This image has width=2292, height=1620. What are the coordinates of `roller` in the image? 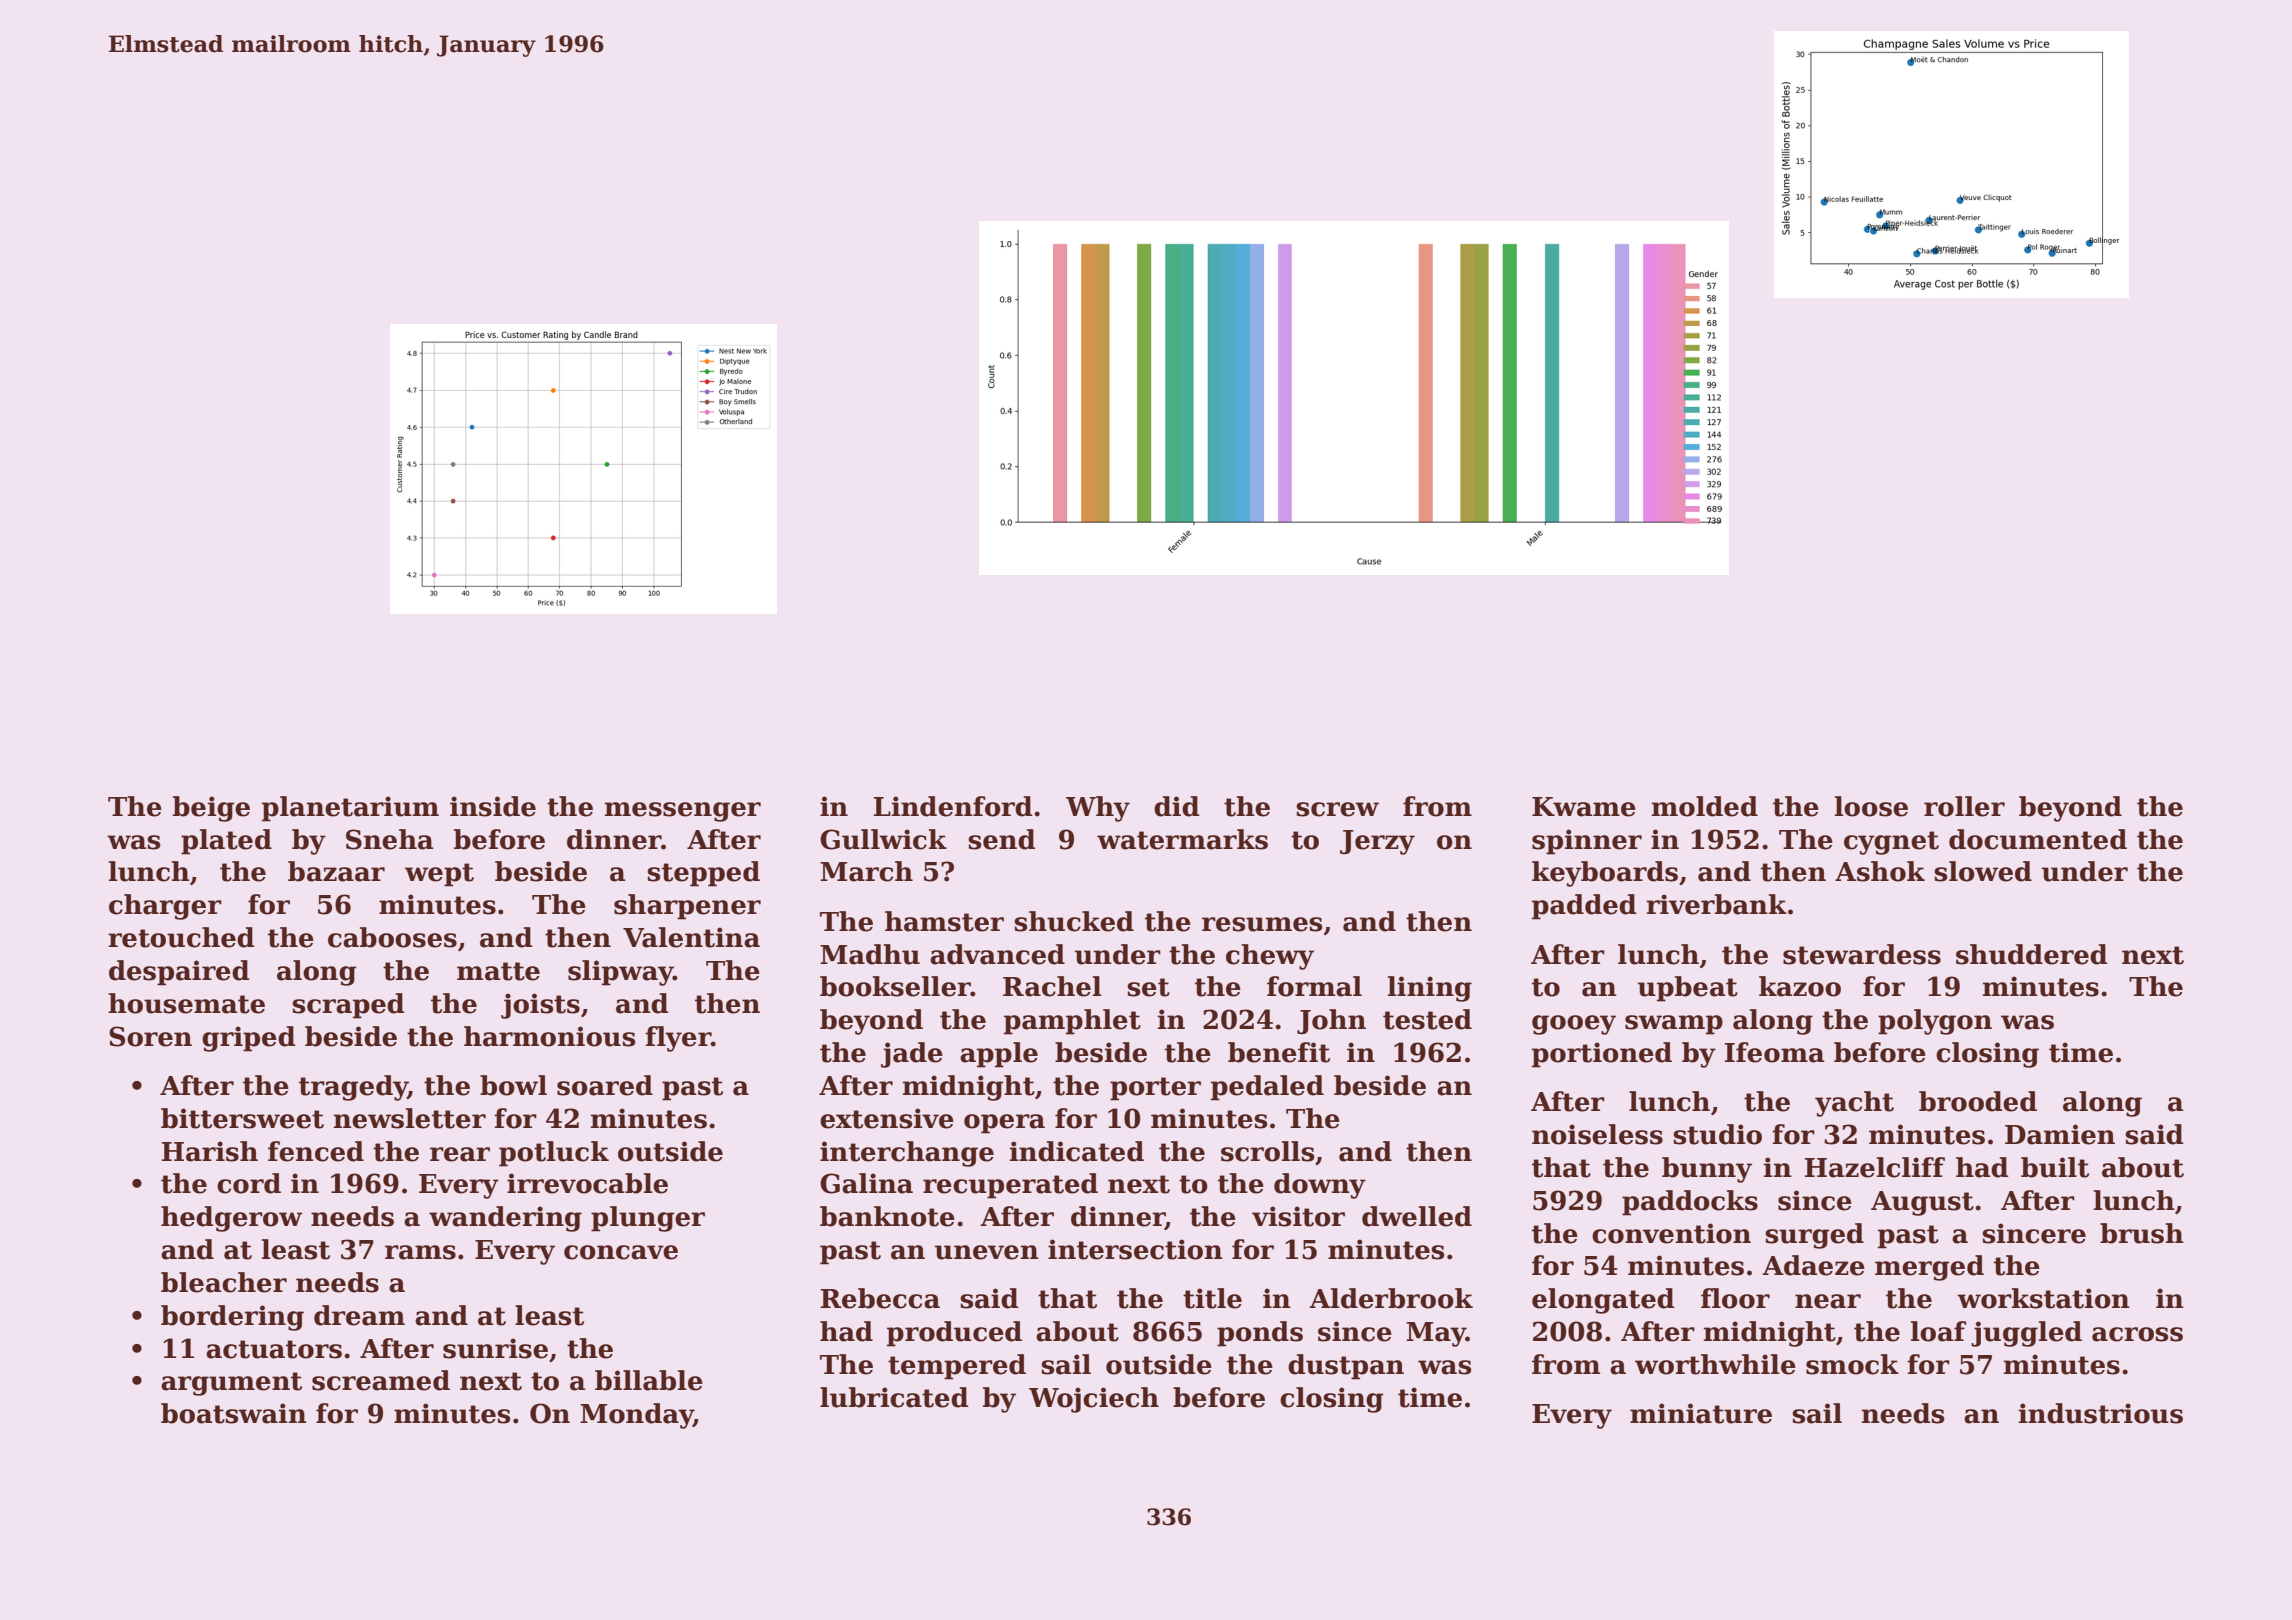 It's located at (1964, 806).
